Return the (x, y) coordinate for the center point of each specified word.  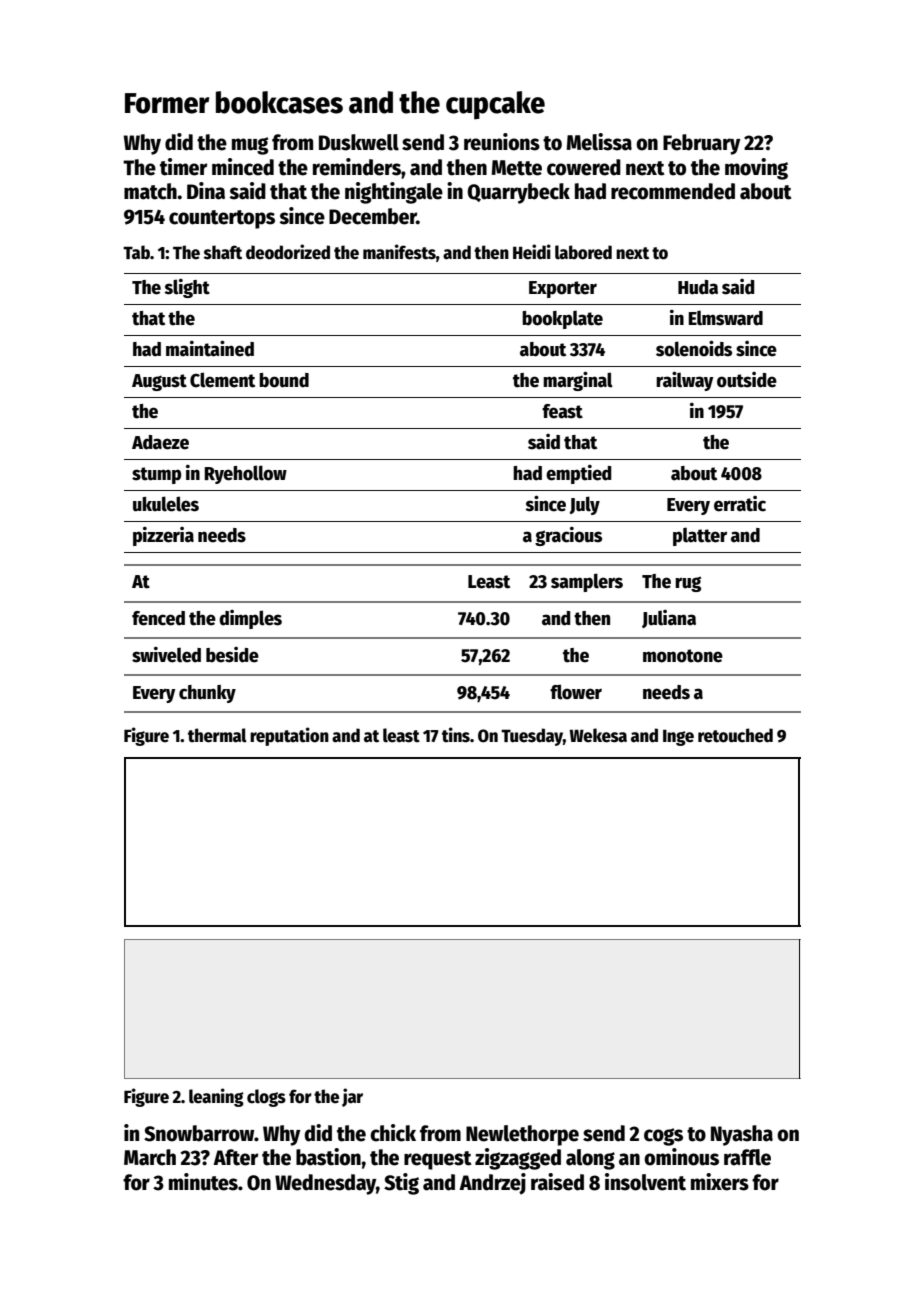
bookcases (279, 102)
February (702, 144)
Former (167, 103)
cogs (663, 1137)
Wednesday (325, 1184)
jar (352, 1097)
